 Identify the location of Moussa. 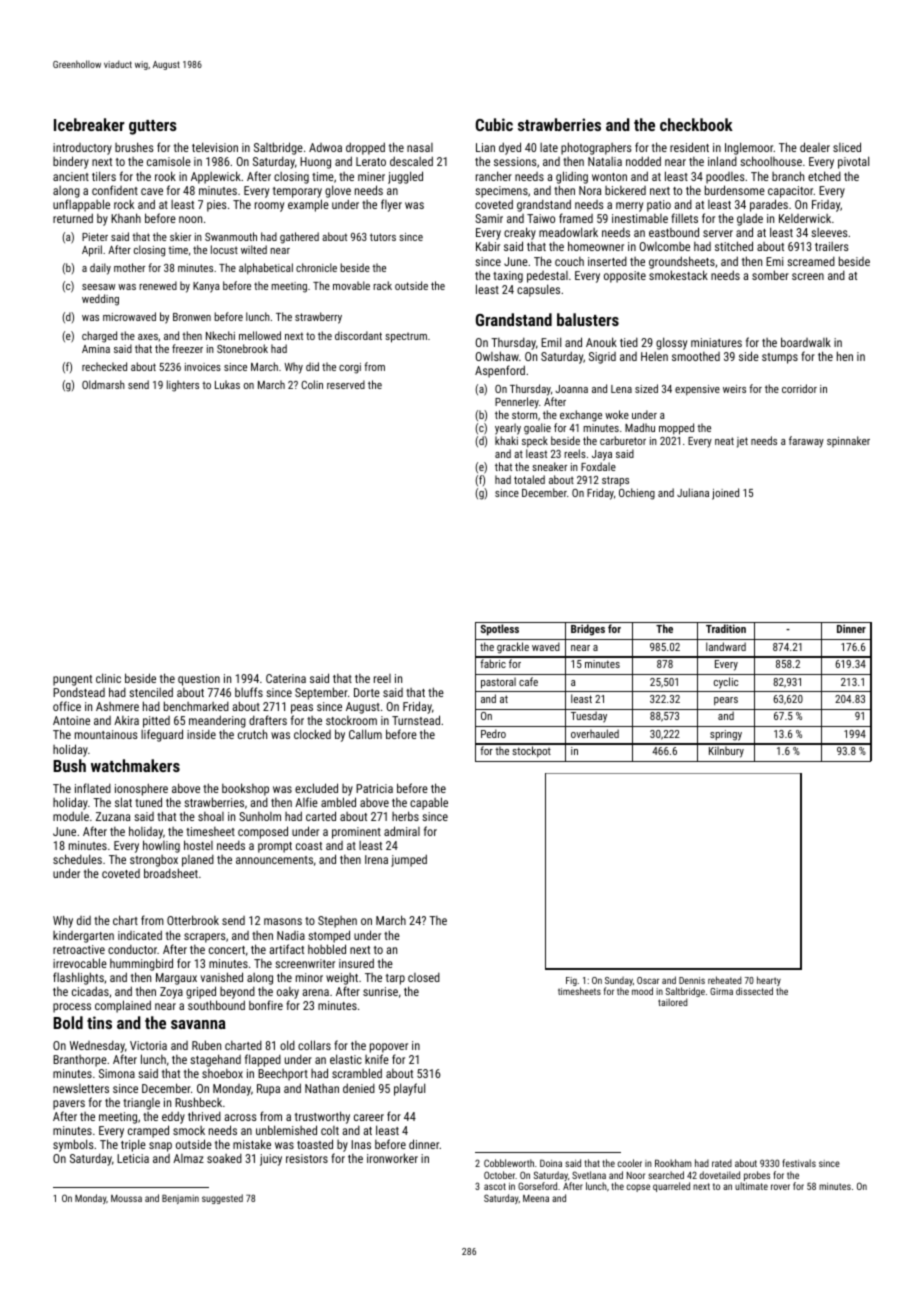
(126, 1198).
